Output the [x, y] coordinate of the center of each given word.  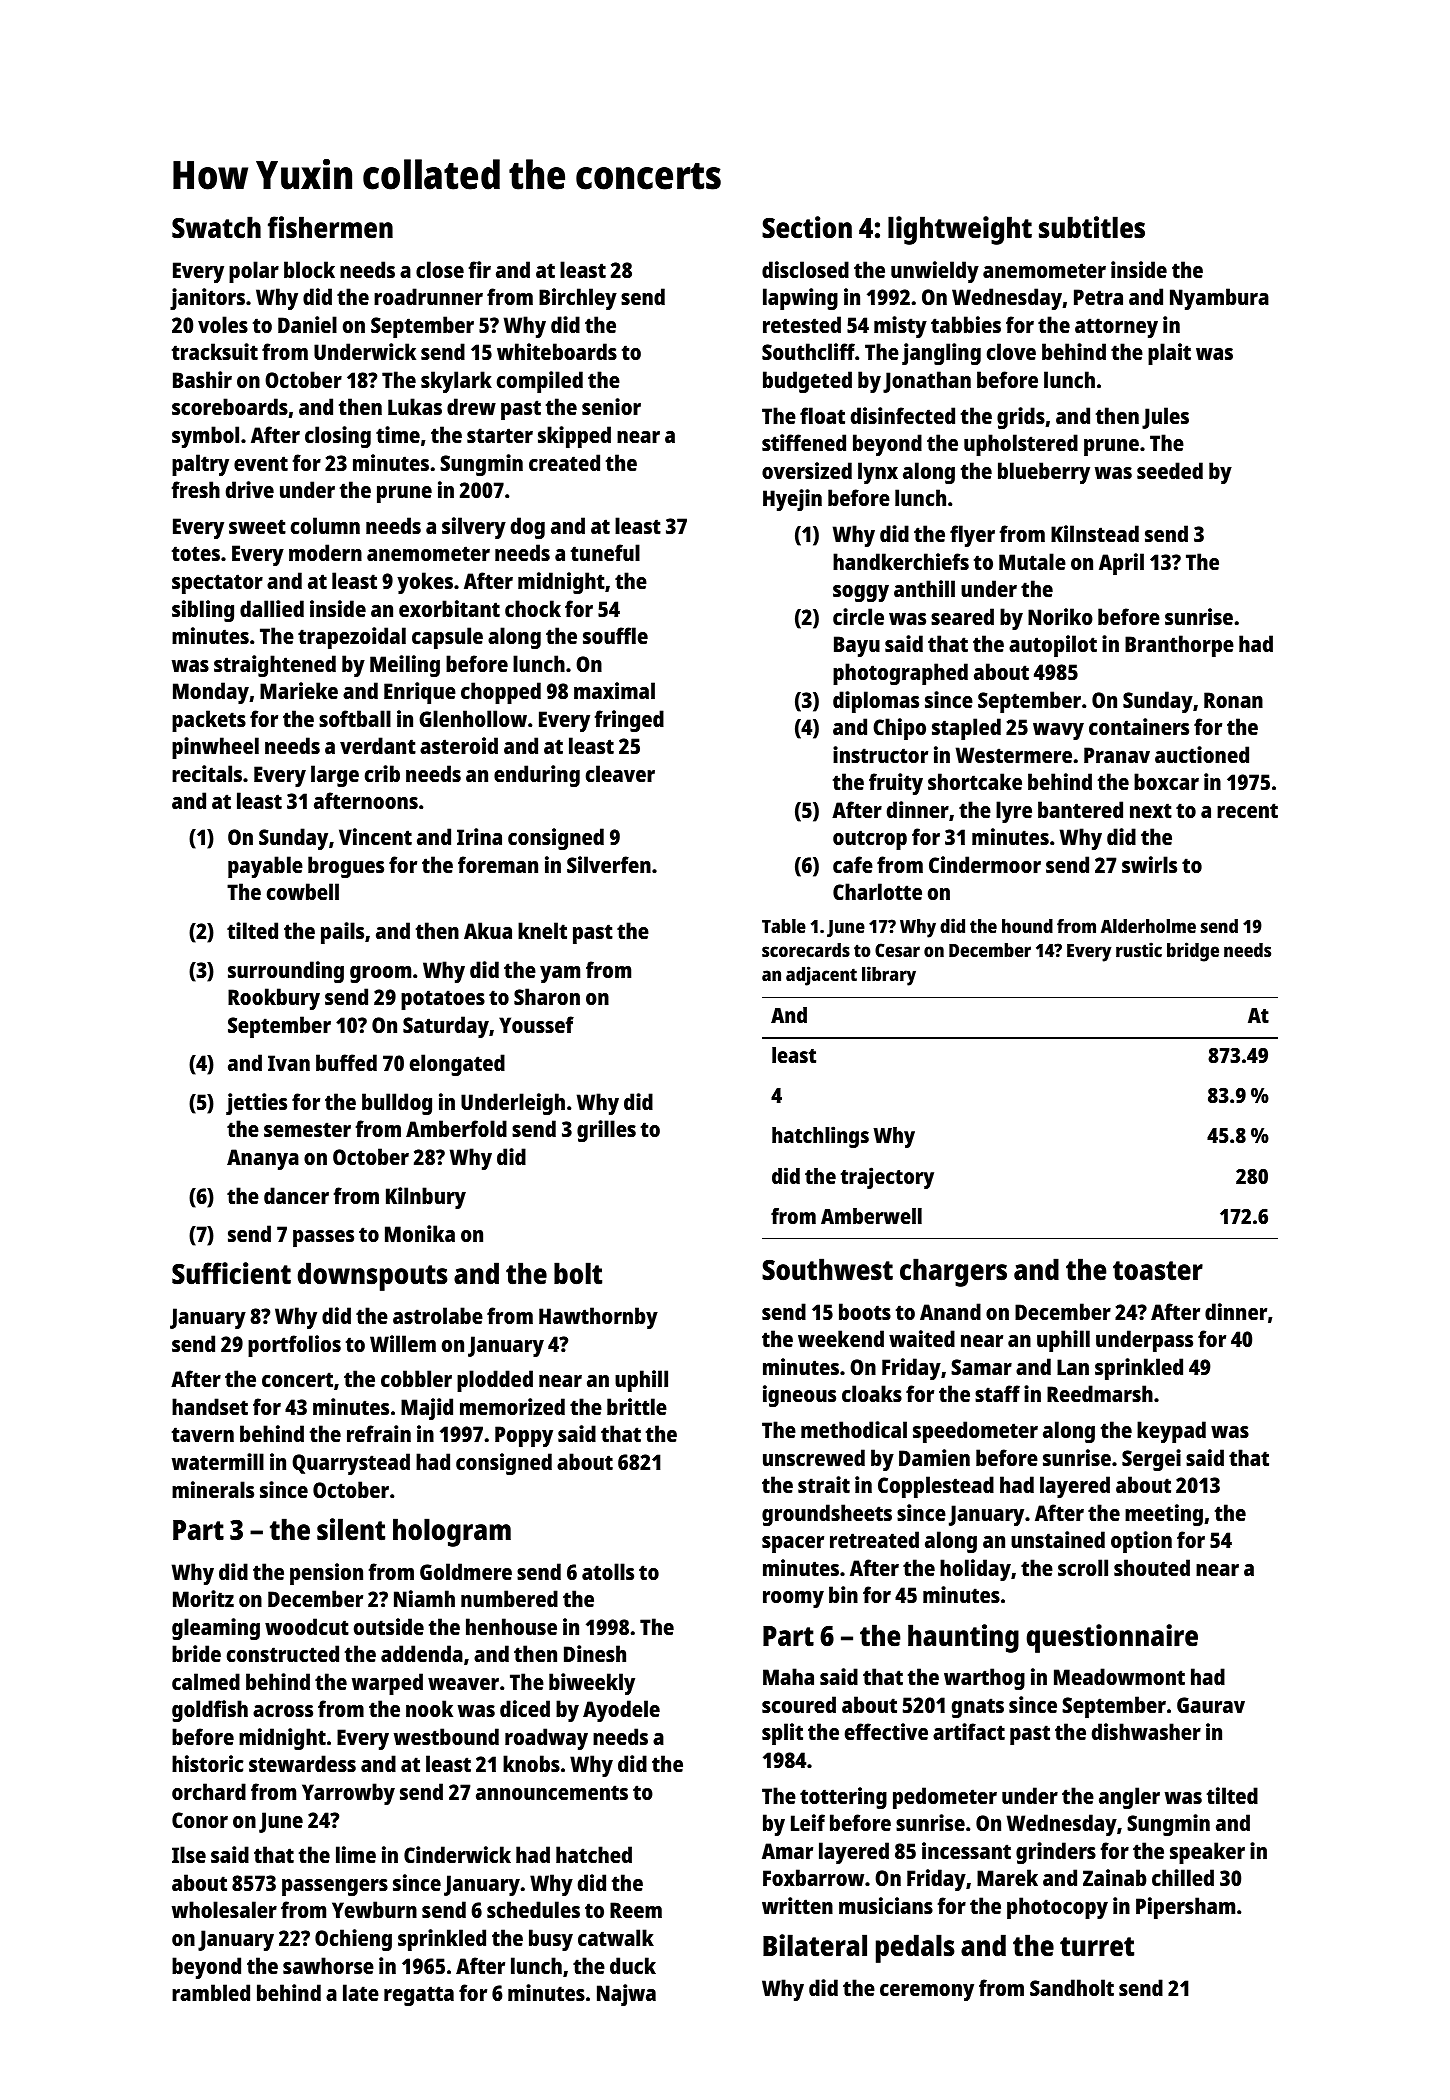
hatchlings [820, 1137]
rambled [211, 1992]
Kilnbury [426, 1198]
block [309, 269]
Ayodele [621, 1711]
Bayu [857, 646]
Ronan [1233, 700]
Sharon [547, 996]
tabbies [966, 324]
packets [209, 721]
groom [380, 974]
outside [389, 1626]
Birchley [578, 299]
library [889, 976]
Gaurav [1211, 1705]
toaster [1158, 1271]
